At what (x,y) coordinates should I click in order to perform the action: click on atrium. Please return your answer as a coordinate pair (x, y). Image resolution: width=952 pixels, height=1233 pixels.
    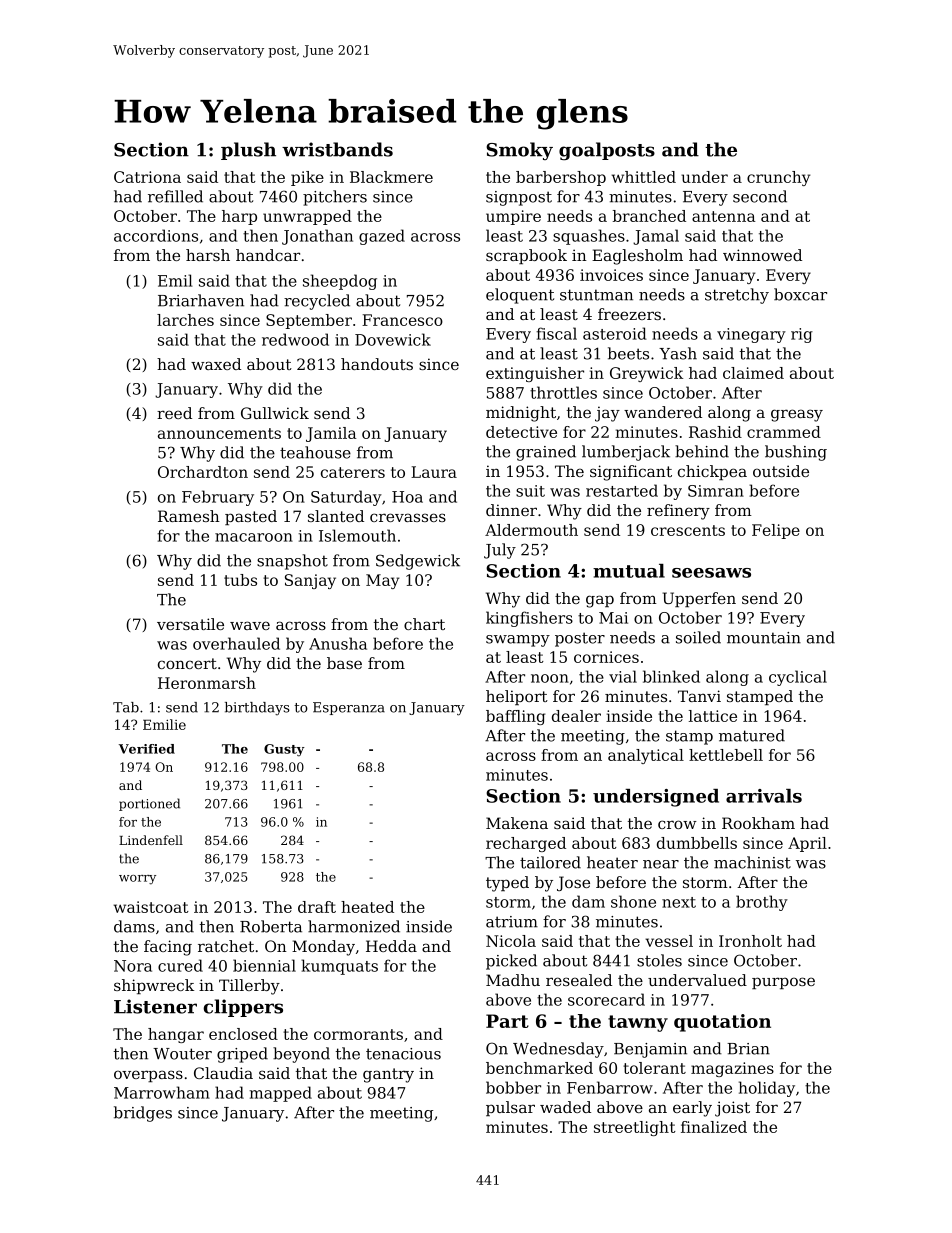
    Looking at the image, I should click on (512, 922).
